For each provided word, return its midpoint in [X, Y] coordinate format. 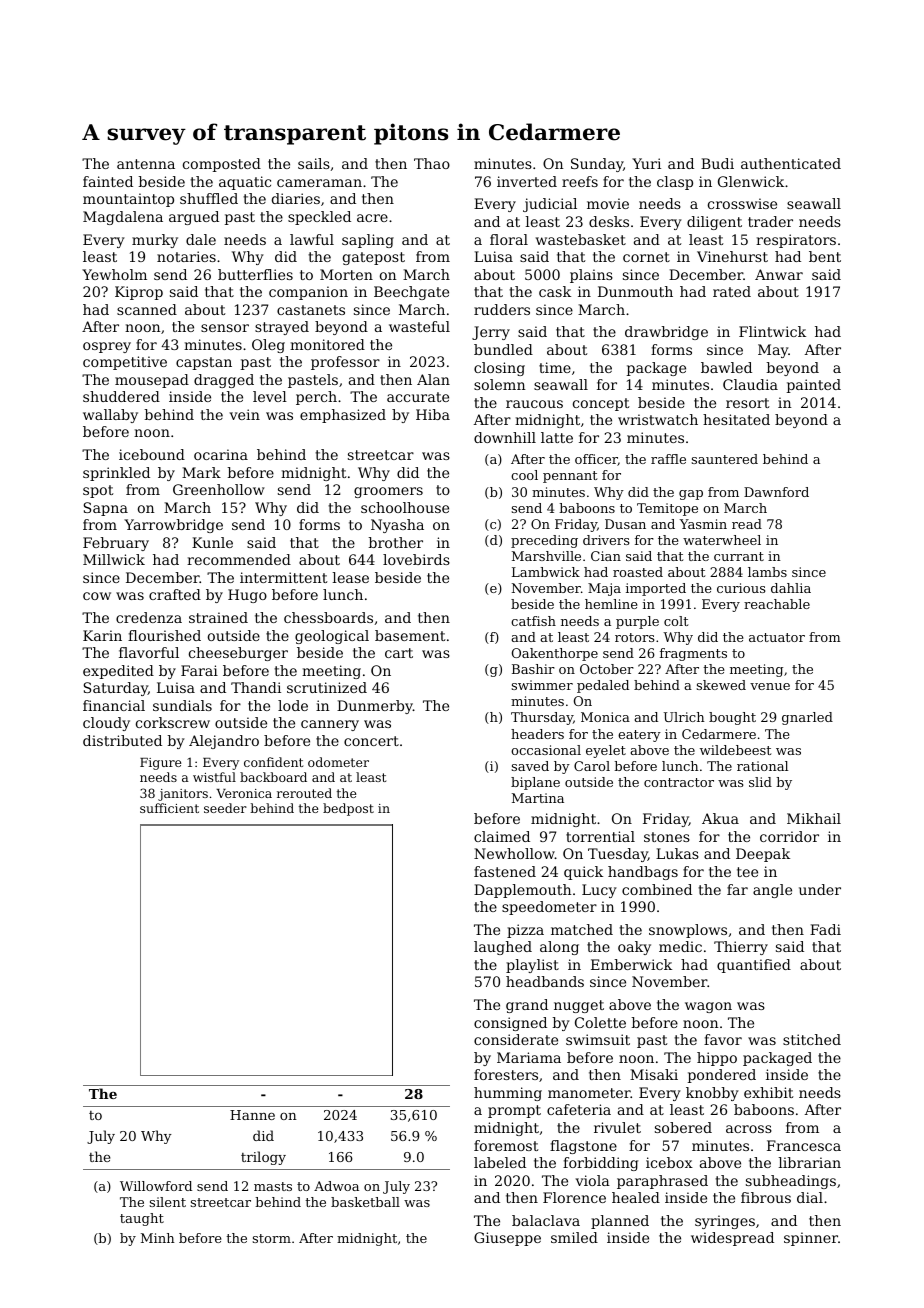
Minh [158, 1238]
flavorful [149, 652]
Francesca [804, 1145]
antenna [146, 164]
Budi [717, 163]
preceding [544, 541]
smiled [574, 1237]
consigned [510, 1024]
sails [314, 163]
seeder [225, 808]
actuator [777, 637]
